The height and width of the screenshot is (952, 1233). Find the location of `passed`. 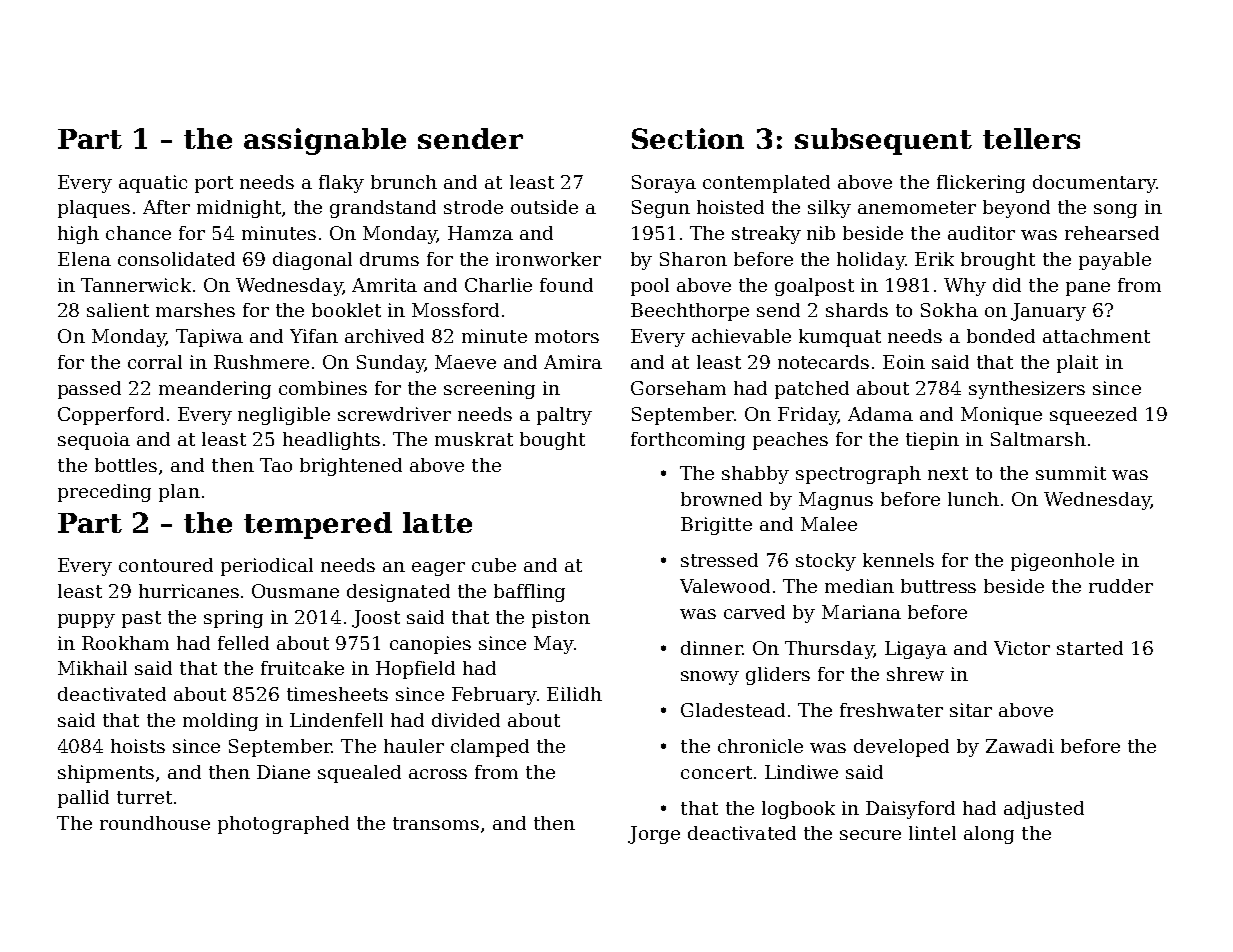

passed is located at coordinates (89, 390).
